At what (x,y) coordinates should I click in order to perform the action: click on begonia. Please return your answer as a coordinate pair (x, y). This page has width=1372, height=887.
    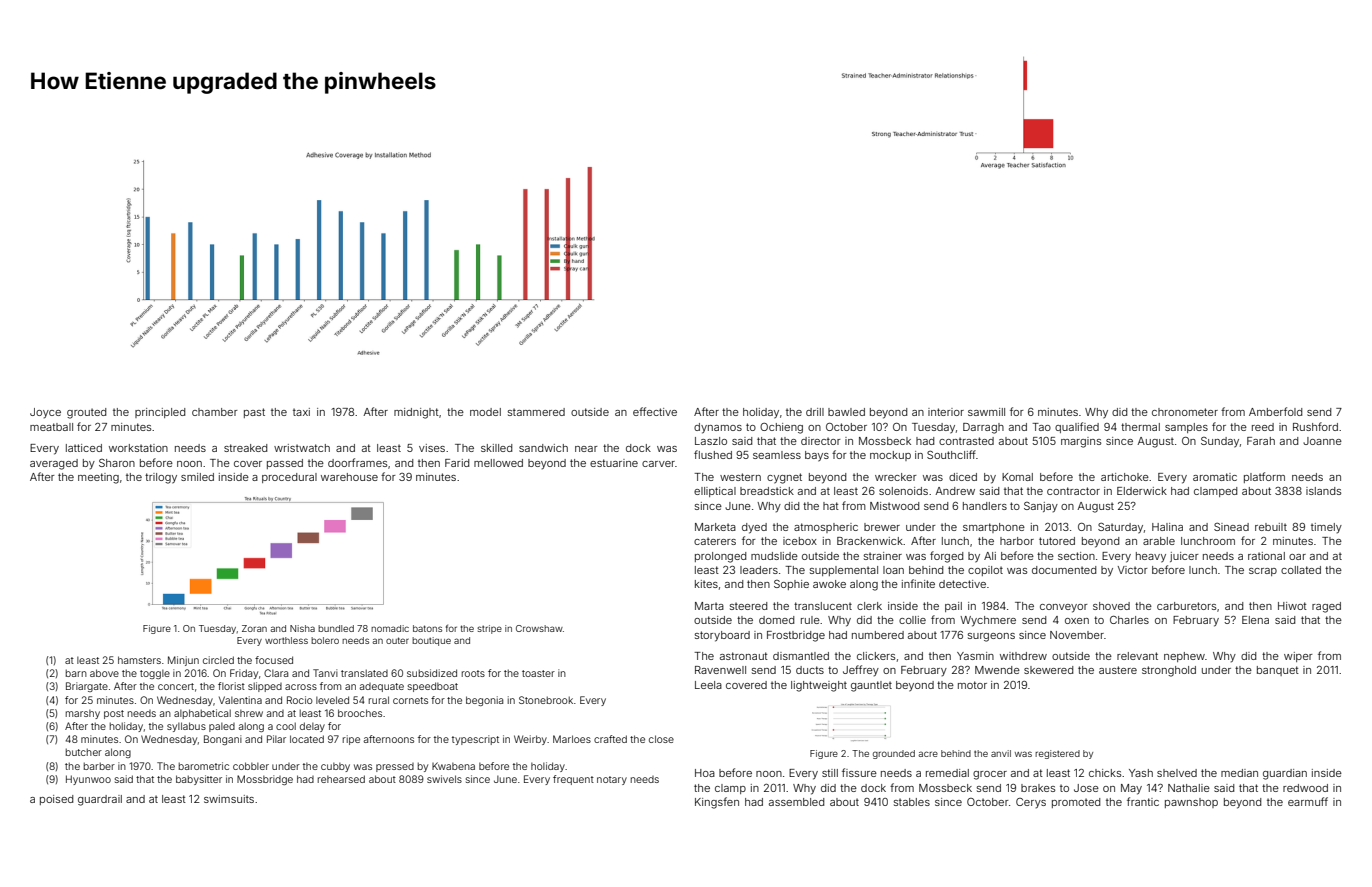
    Looking at the image, I should click on (484, 701).
